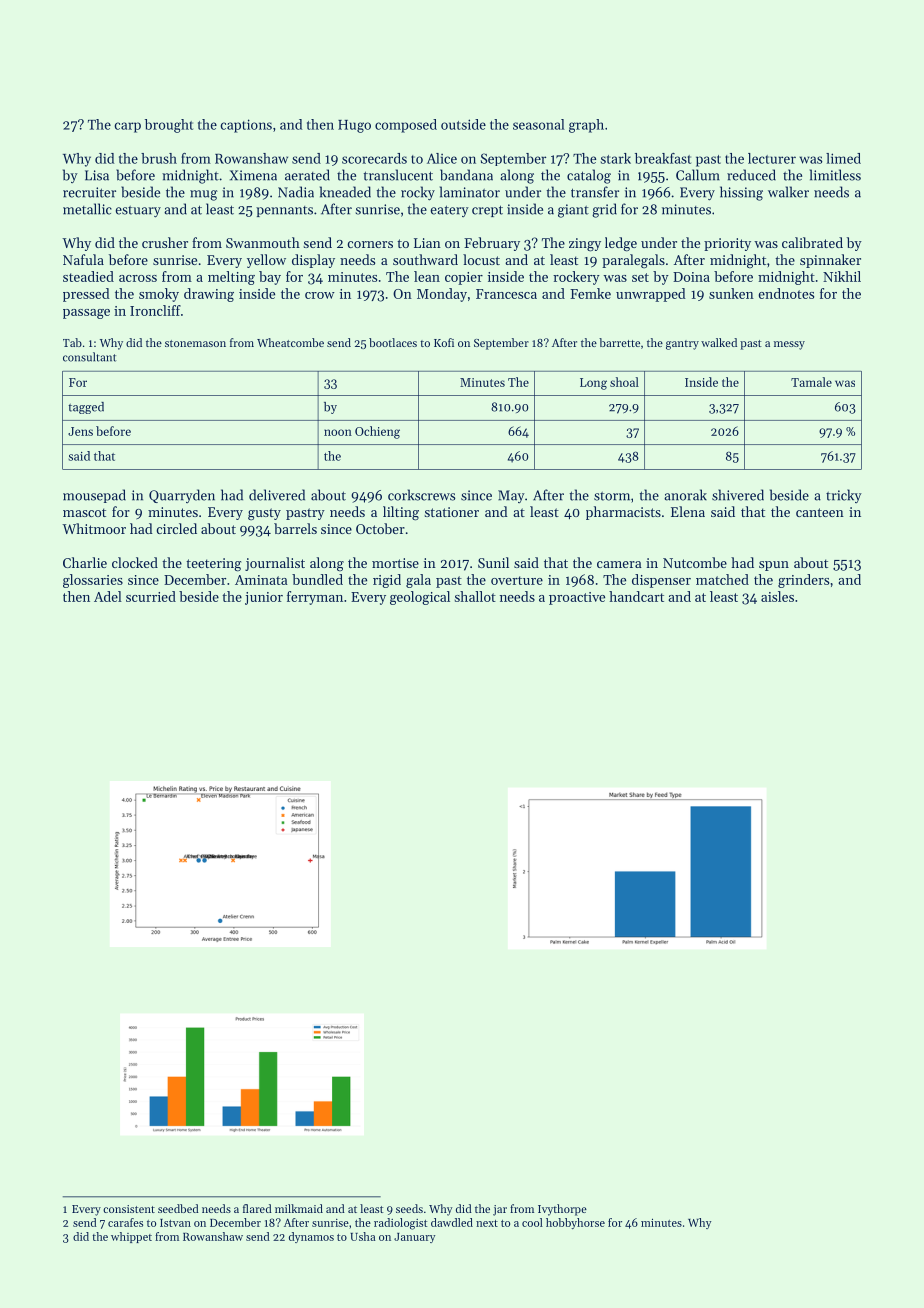 This screenshot has height=1308, width=924. What do you see at coordinates (377, 432) in the screenshot?
I see `Ochieng` at bounding box center [377, 432].
